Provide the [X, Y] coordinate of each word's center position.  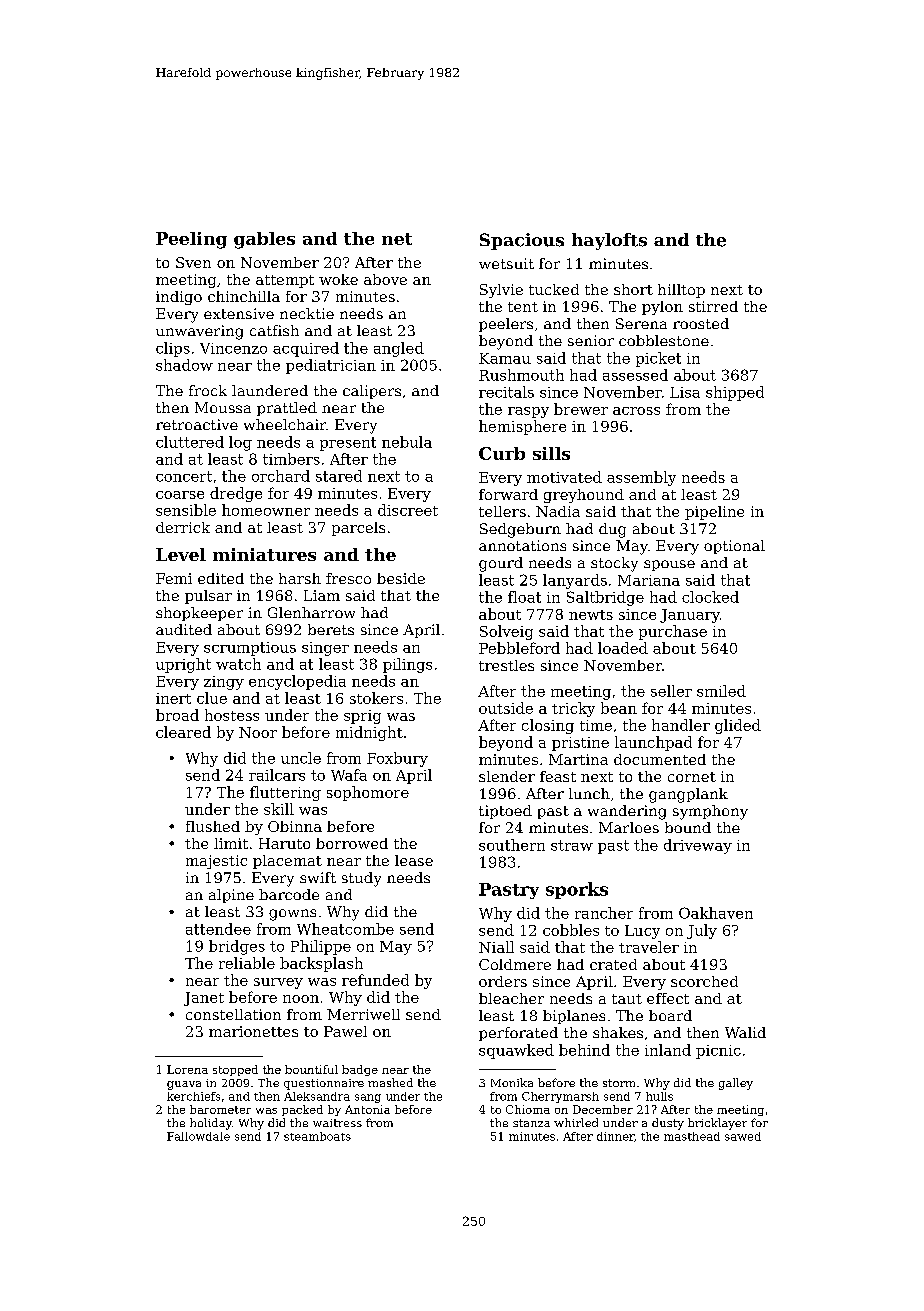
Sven [193, 262]
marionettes [253, 1031]
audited [184, 629]
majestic [216, 862]
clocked [710, 597]
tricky [573, 709]
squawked [516, 1051]
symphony [710, 812]
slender [507, 776]
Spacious [522, 241]
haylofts [609, 241]
